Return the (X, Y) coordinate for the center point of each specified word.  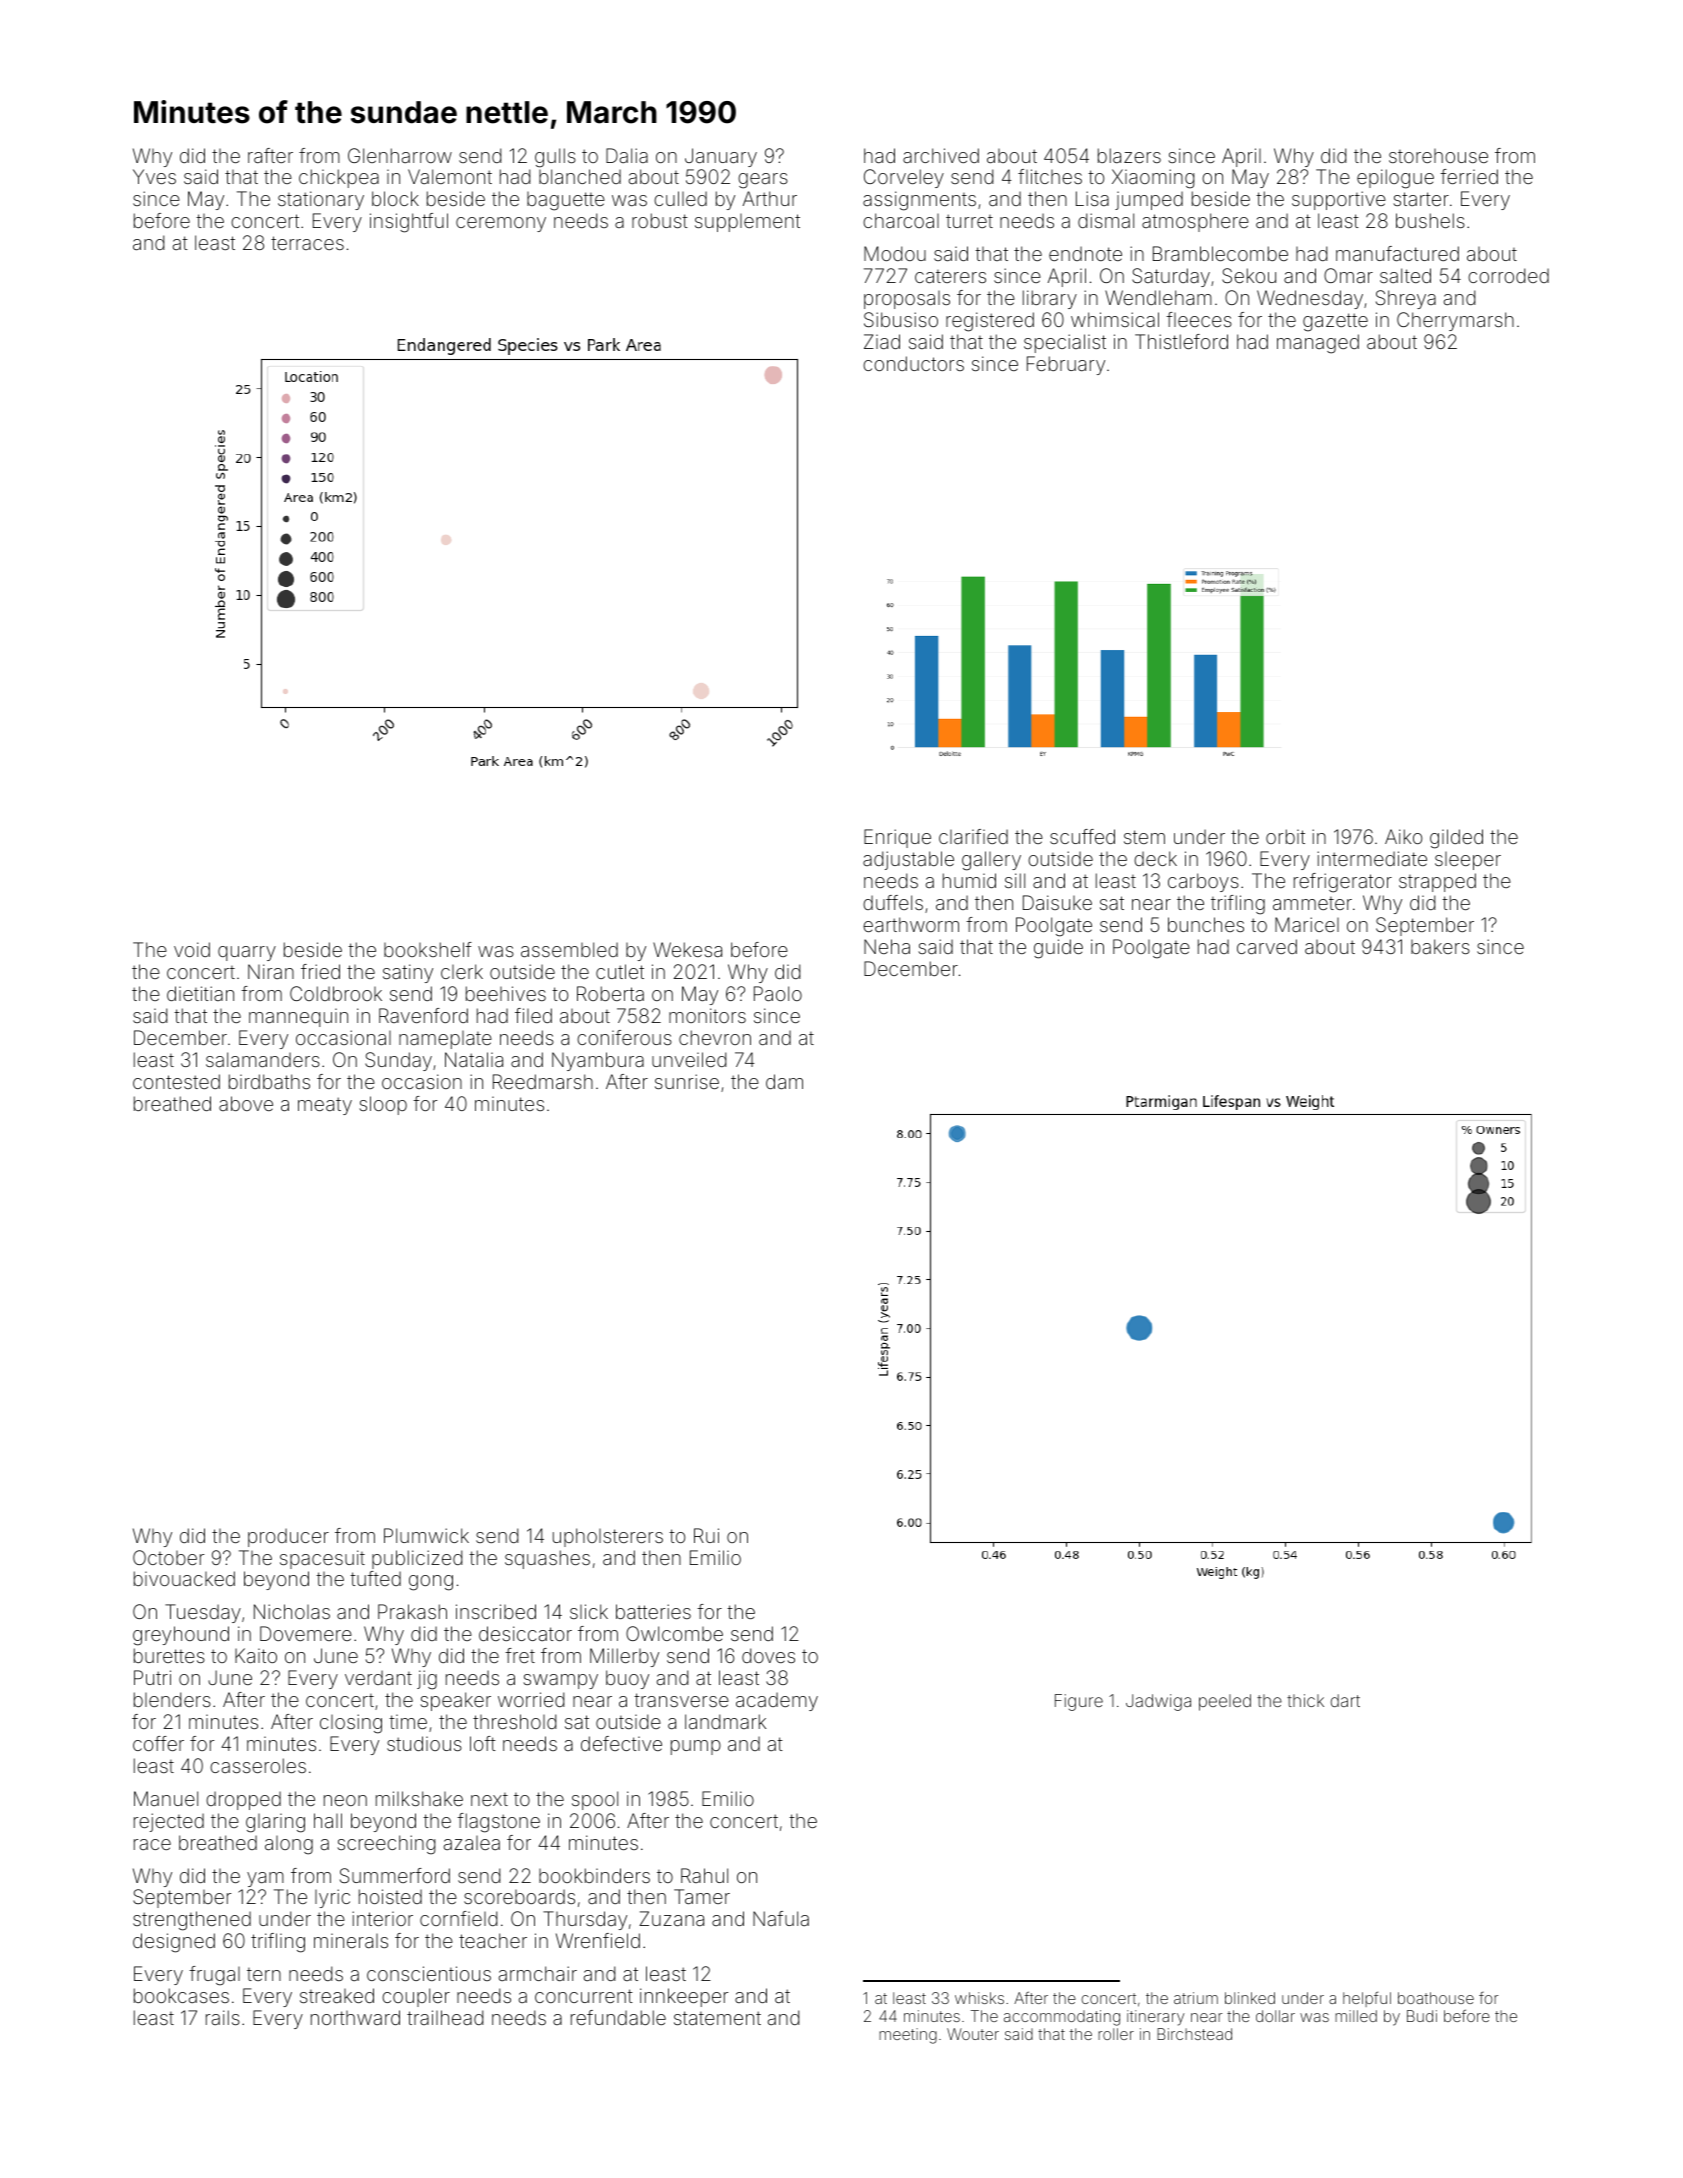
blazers (1129, 155)
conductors (913, 363)
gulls (555, 158)
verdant (378, 1677)
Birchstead (1194, 2034)
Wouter (973, 2034)
